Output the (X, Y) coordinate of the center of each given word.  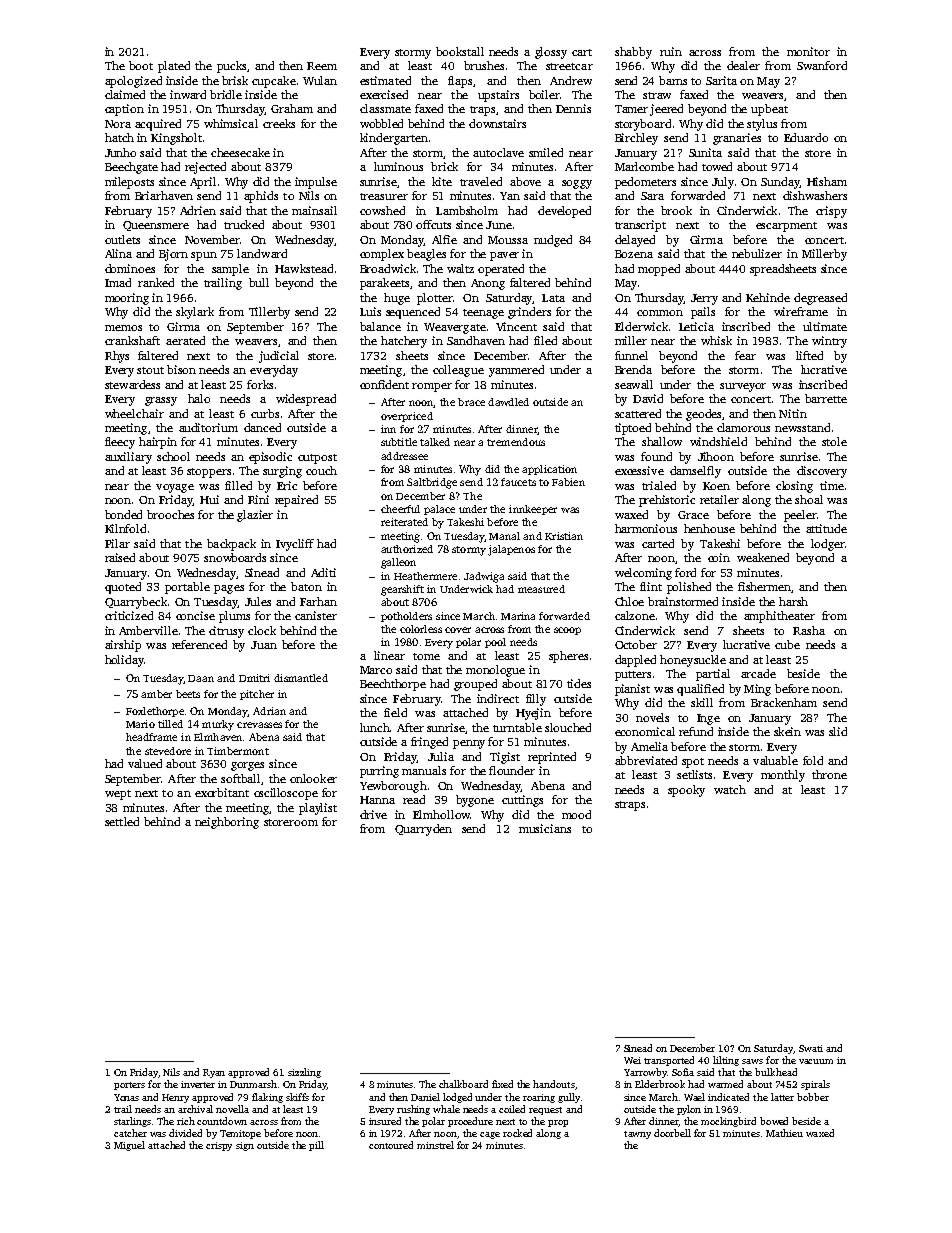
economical (645, 731)
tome (426, 656)
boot (141, 65)
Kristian (564, 536)
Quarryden (423, 830)
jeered (666, 110)
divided (185, 1133)
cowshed (382, 210)
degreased (820, 299)
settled (122, 821)
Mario (140, 724)
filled (238, 485)
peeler (800, 516)
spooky (686, 791)
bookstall (460, 51)
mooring (127, 299)
